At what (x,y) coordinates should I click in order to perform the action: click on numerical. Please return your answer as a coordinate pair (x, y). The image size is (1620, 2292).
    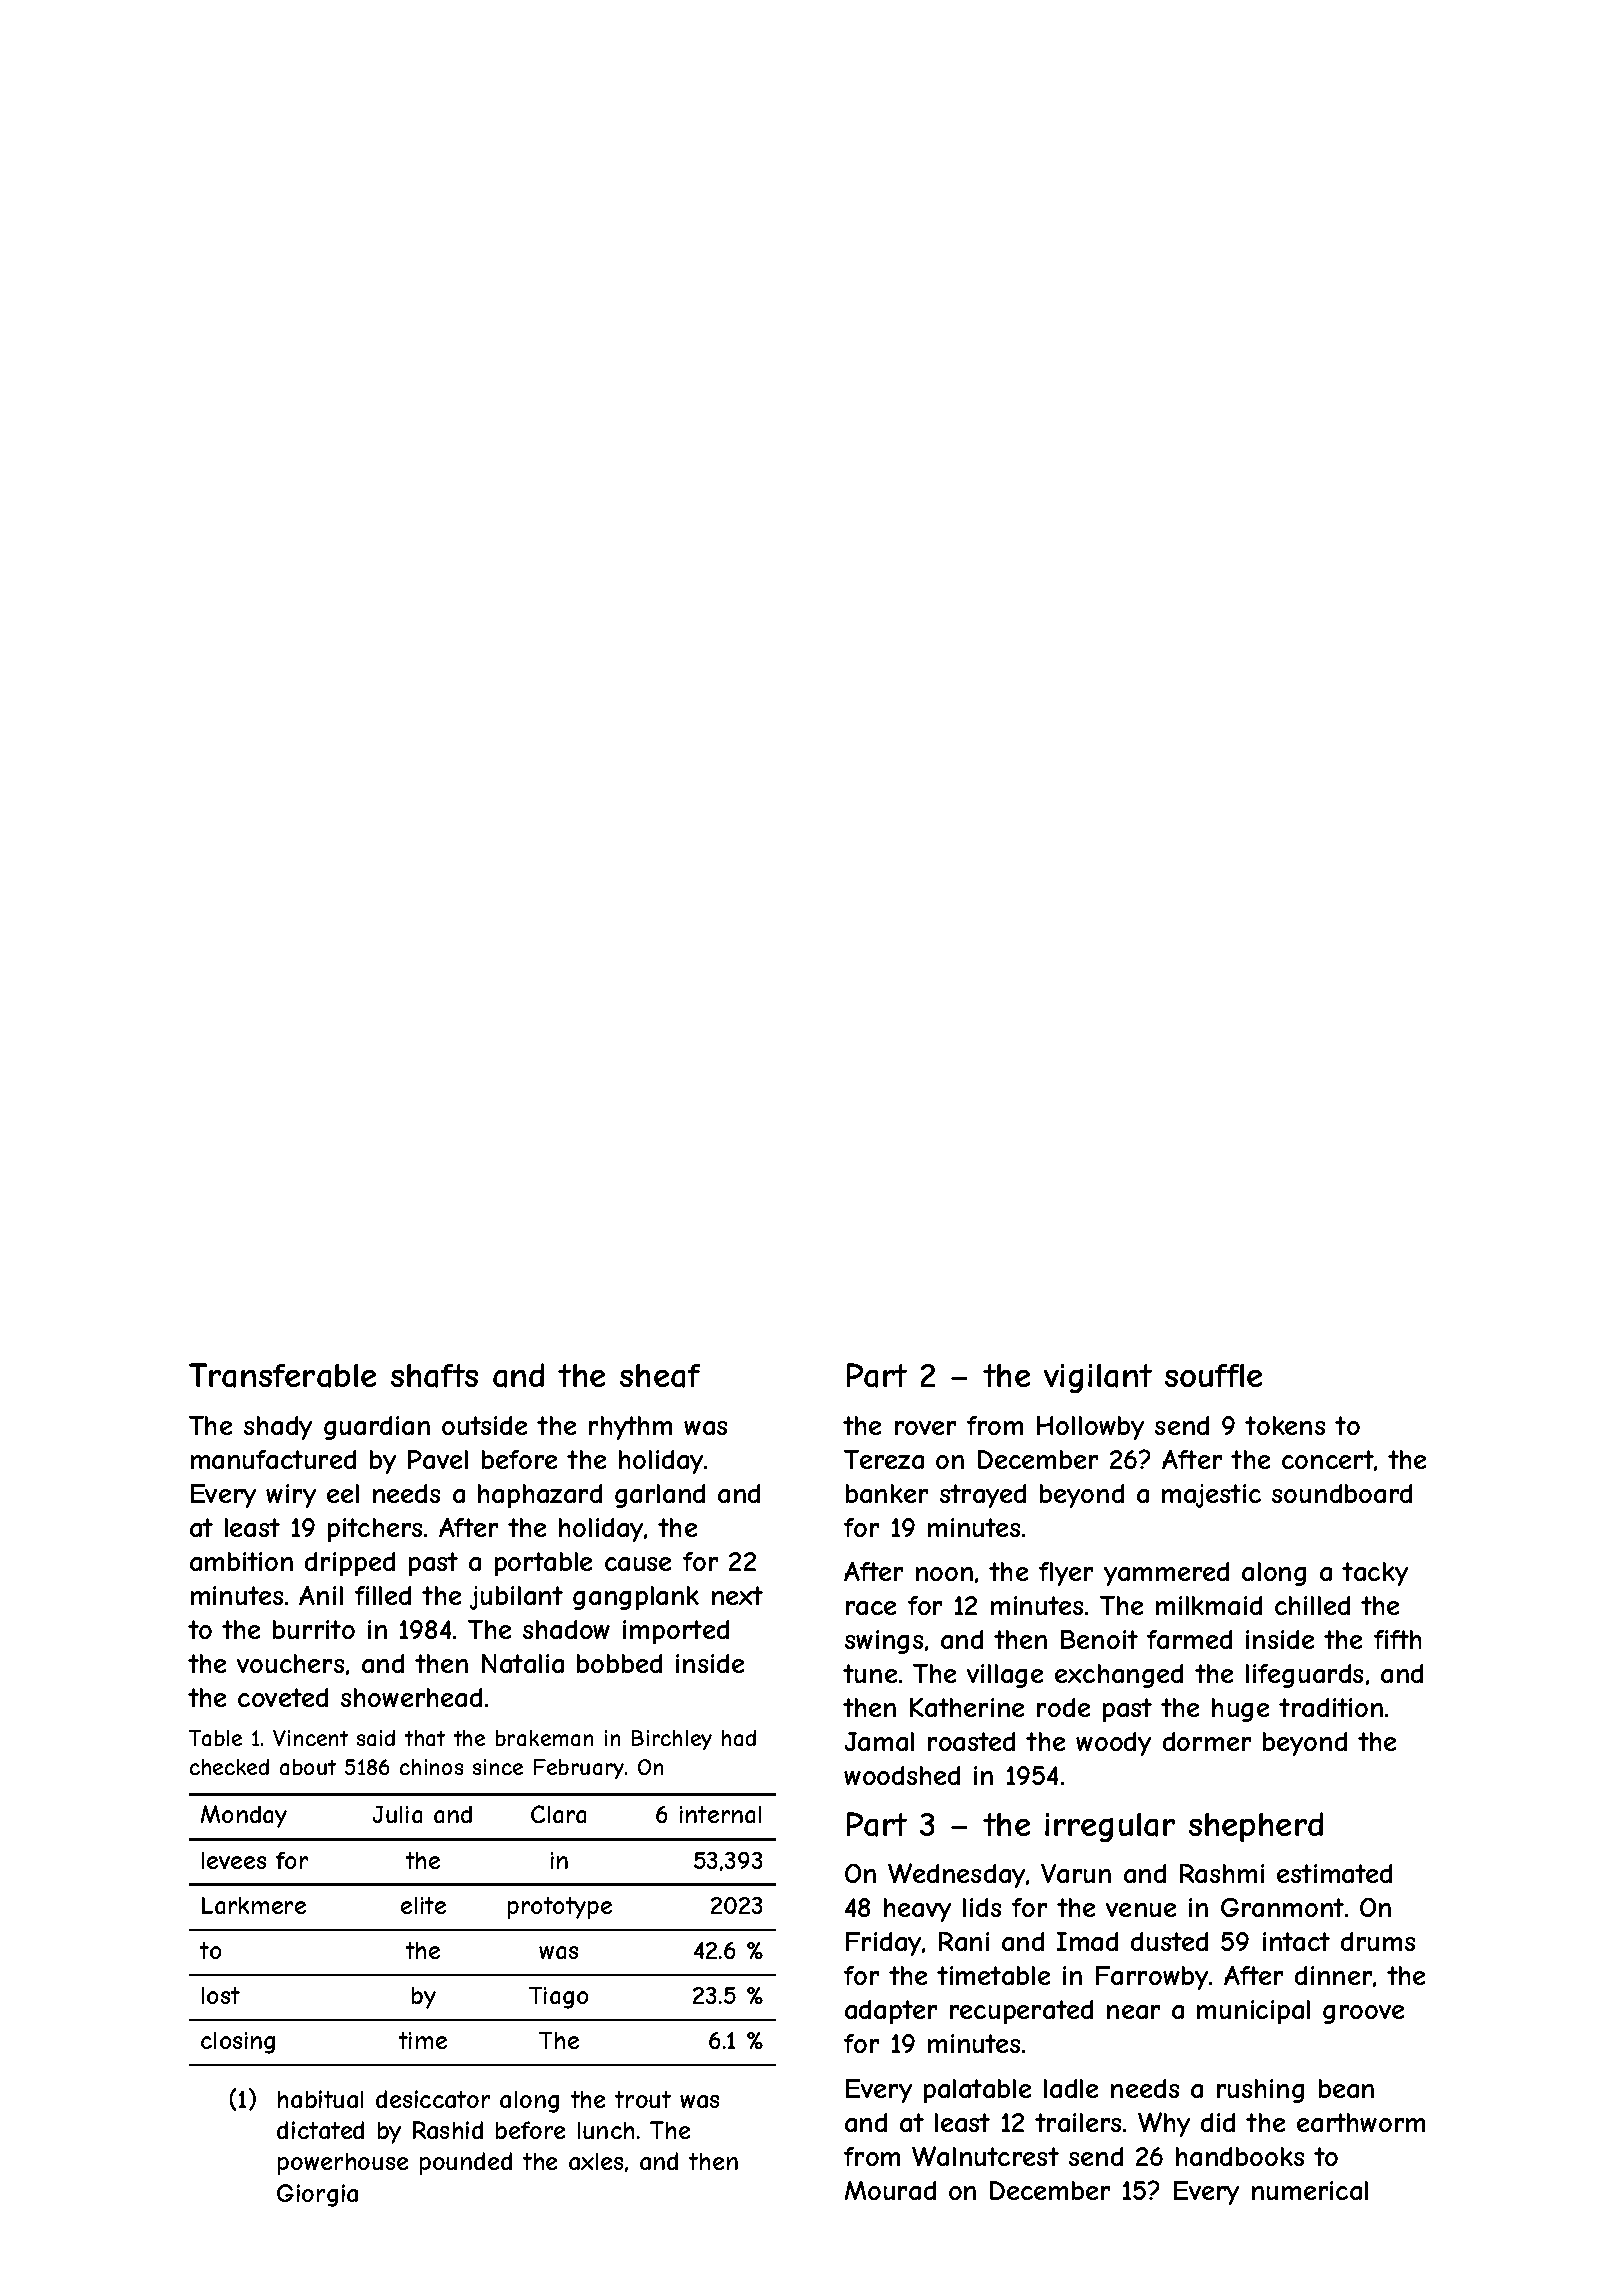
    Looking at the image, I should click on (1310, 2190).
